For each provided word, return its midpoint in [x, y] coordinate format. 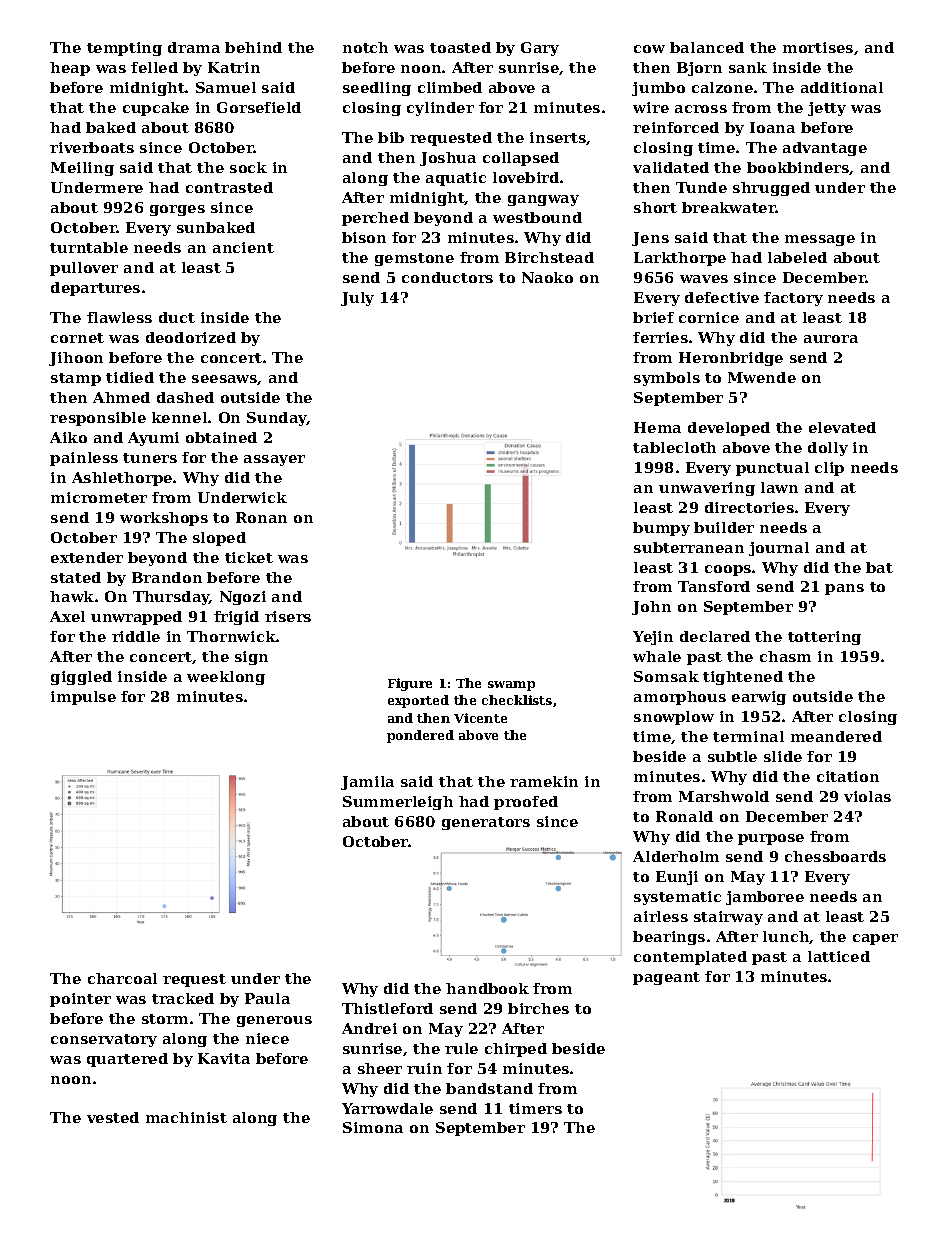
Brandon [167, 577]
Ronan [261, 517]
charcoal [122, 978]
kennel [179, 417]
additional [842, 87]
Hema [657, 427]
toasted [460, 47]
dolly [828, 449]
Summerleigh [398, 803]
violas [867, 796]
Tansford [714, 586]
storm [165, 1019]
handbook [487, 988]
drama [194, 47]
